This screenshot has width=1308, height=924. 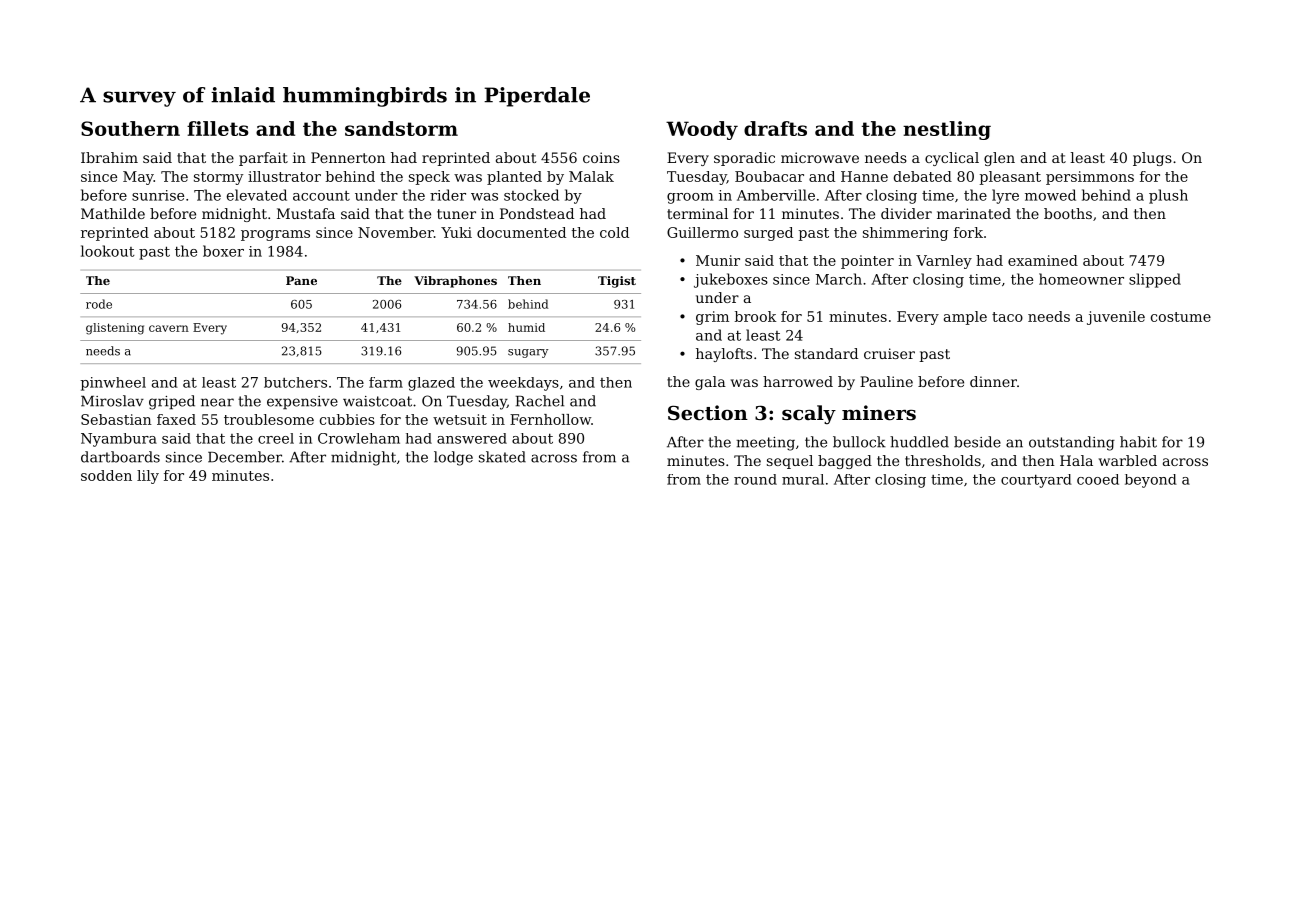 What do you see at coordinates (775, 128) in the screenshot?
I see `drafts` at bounding box center [775, 128].
